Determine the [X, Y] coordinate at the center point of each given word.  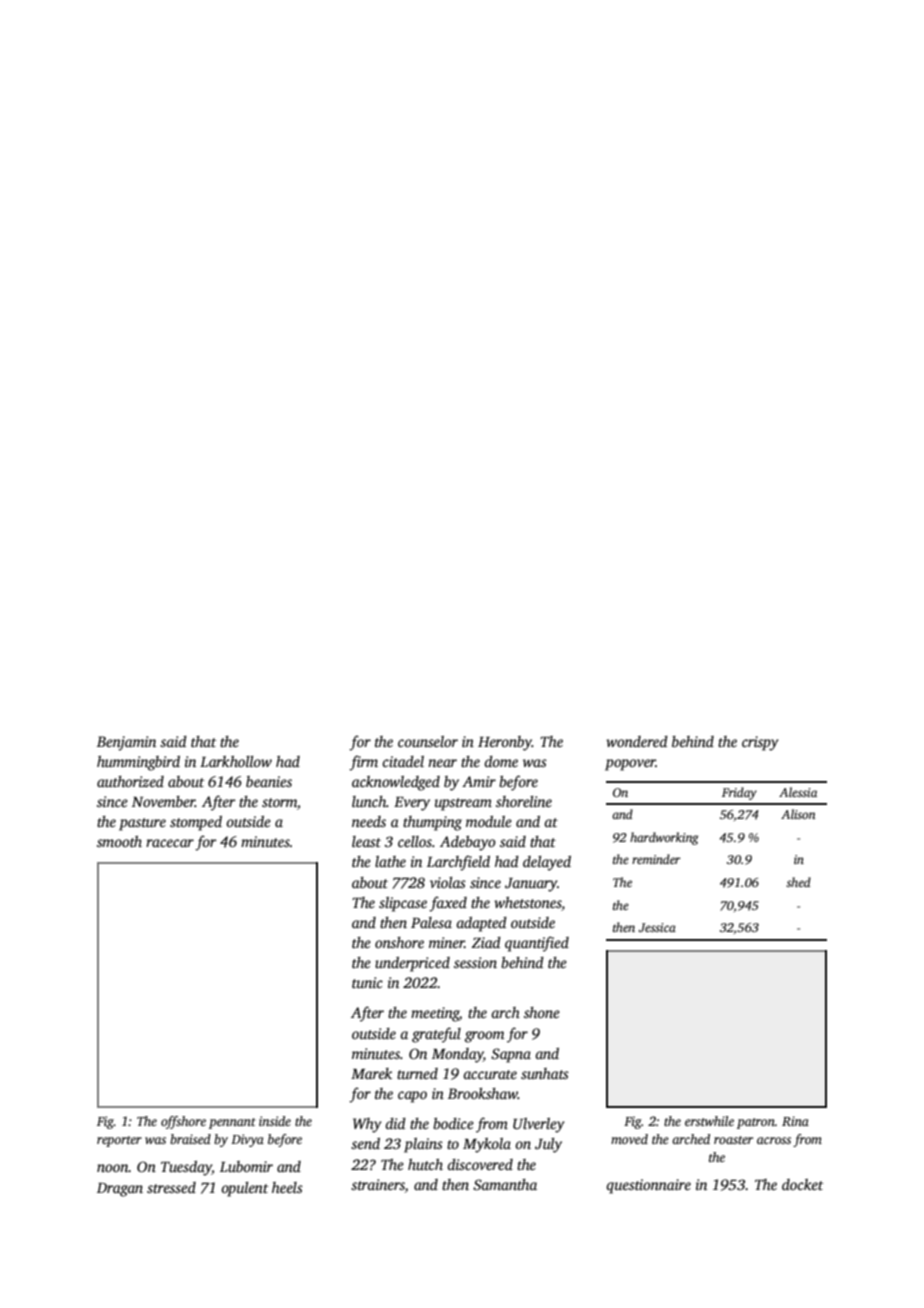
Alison [798, 814]
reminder [656, 859]
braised [190, 1139]
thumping [432, 823]
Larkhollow [236, 761]
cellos [415, 841]
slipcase [403, 904]
